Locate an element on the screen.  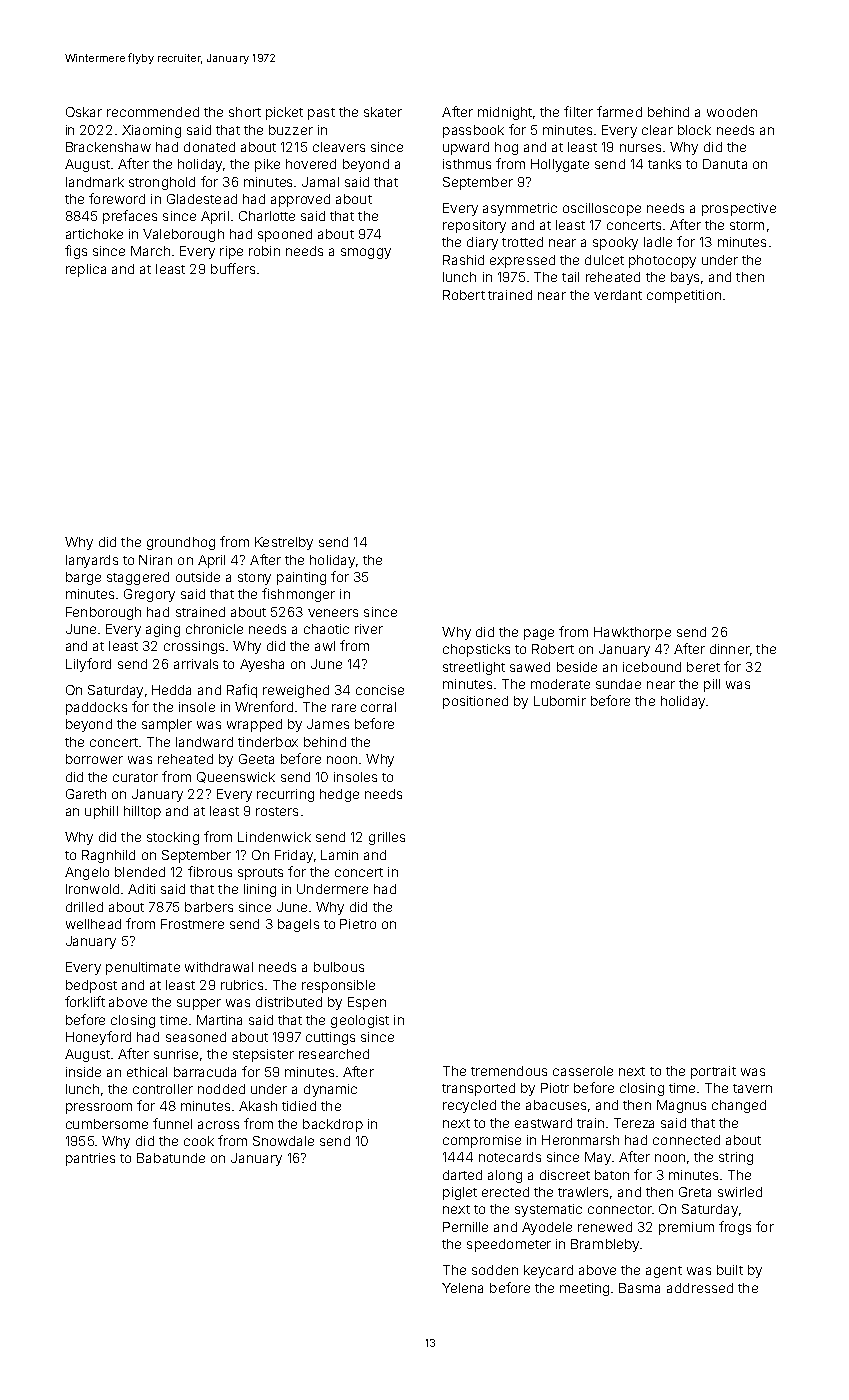
veneers is located at coordinates (333, 613).
